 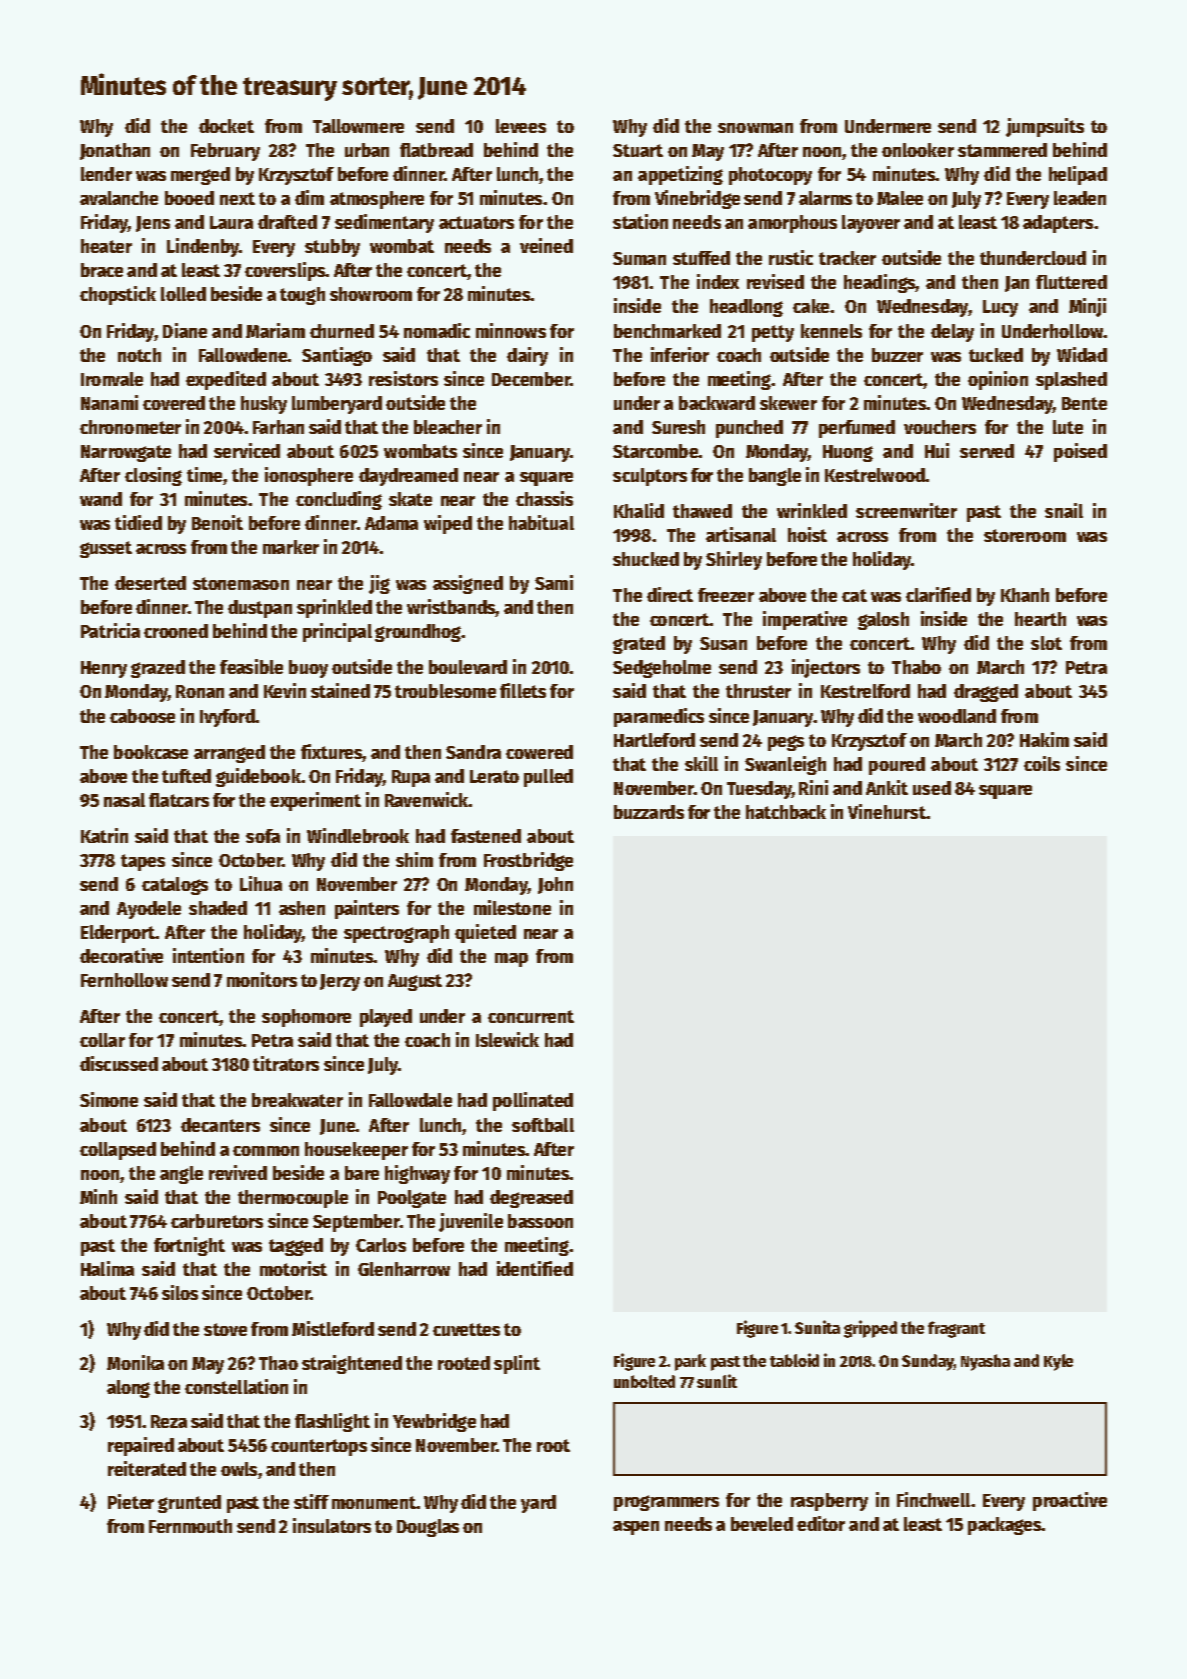 I want to click on Fernmouth, so click(x=190, y=1526).
